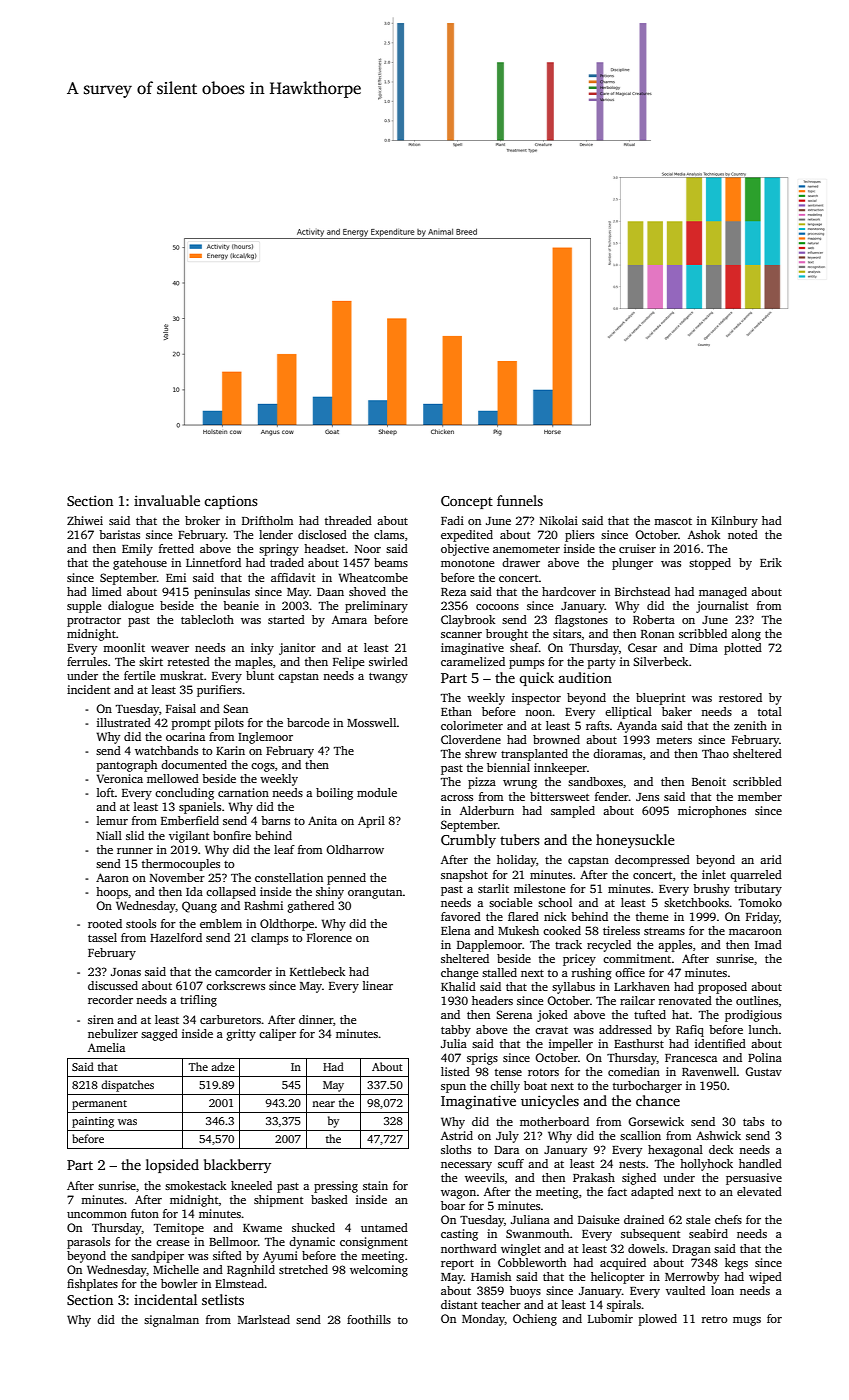 This page has height=1400, width=849. What do you see at coordinates (348, 520) in the page?
I see `threaded` at bounding box center [348, 520].
